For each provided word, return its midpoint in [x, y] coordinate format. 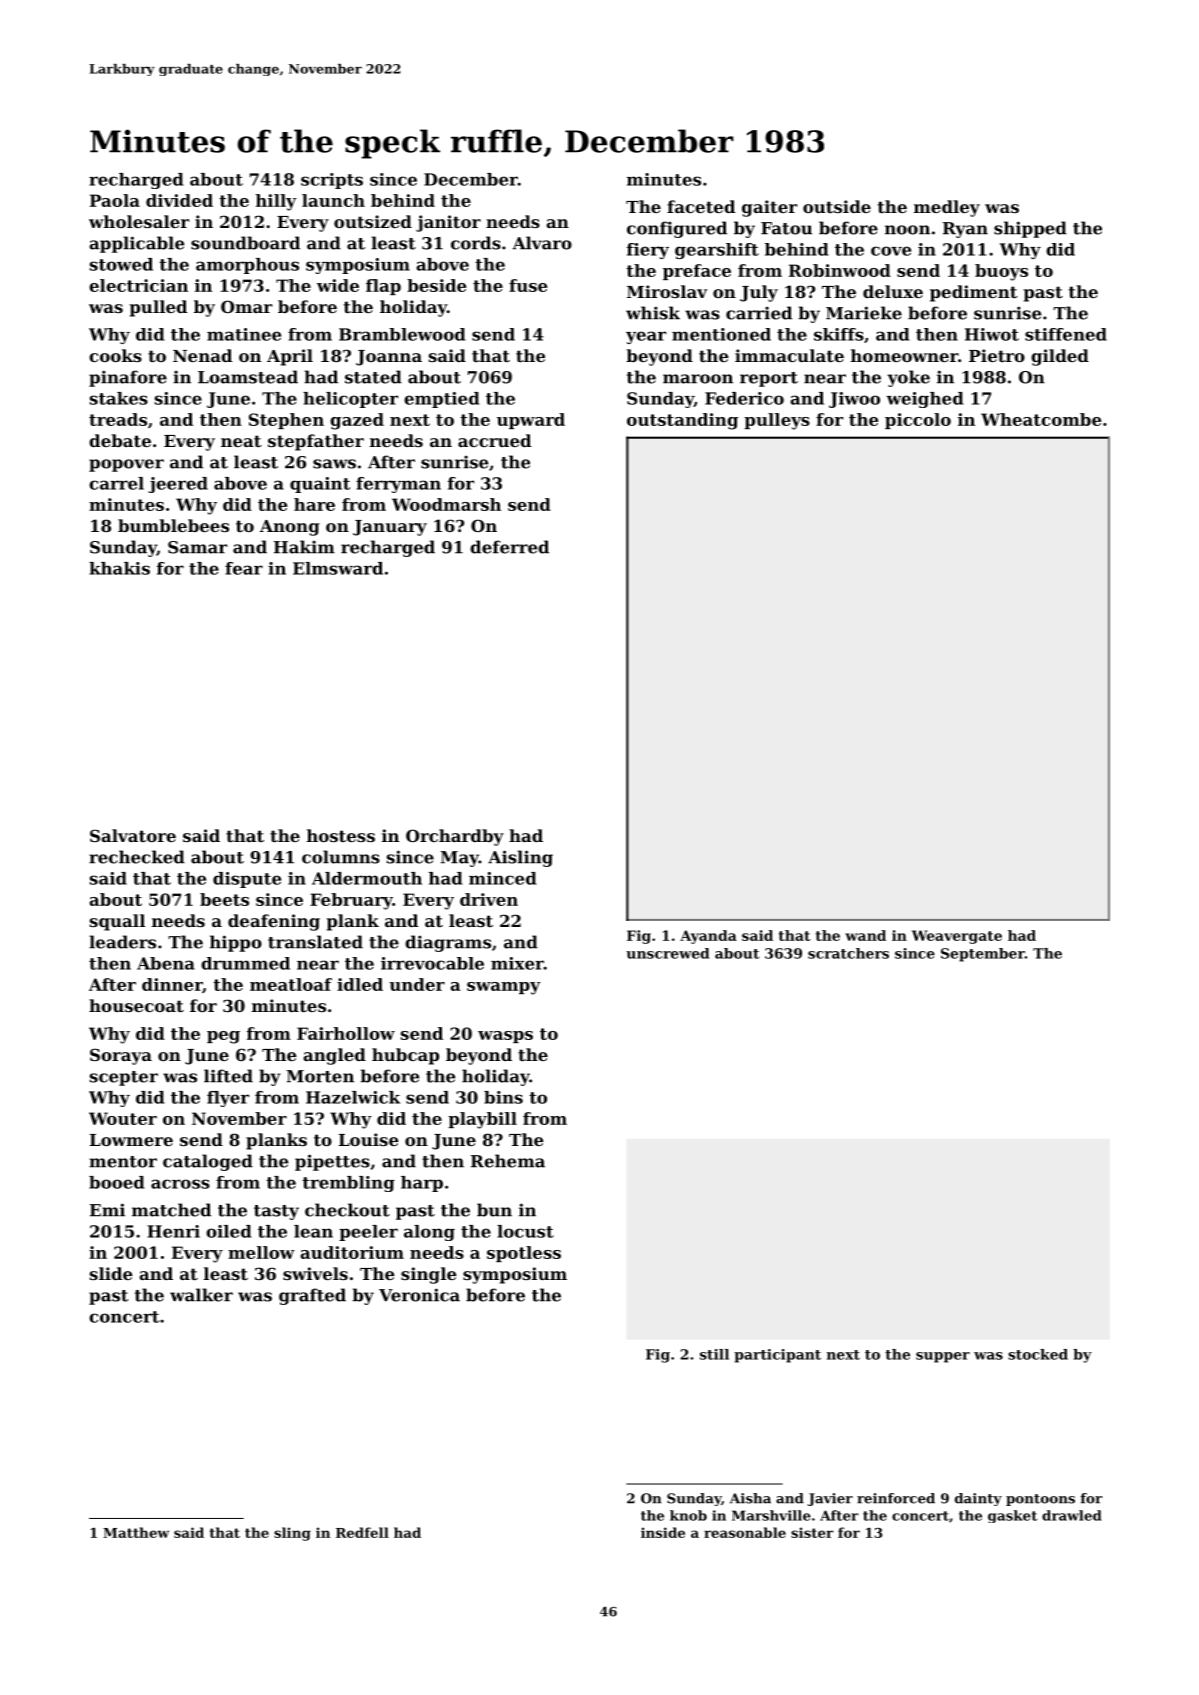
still [714, 1354]
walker [201, 1295]
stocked [1038, 1354]
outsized [373, 221]
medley [947, 208]
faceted [701, 206]
